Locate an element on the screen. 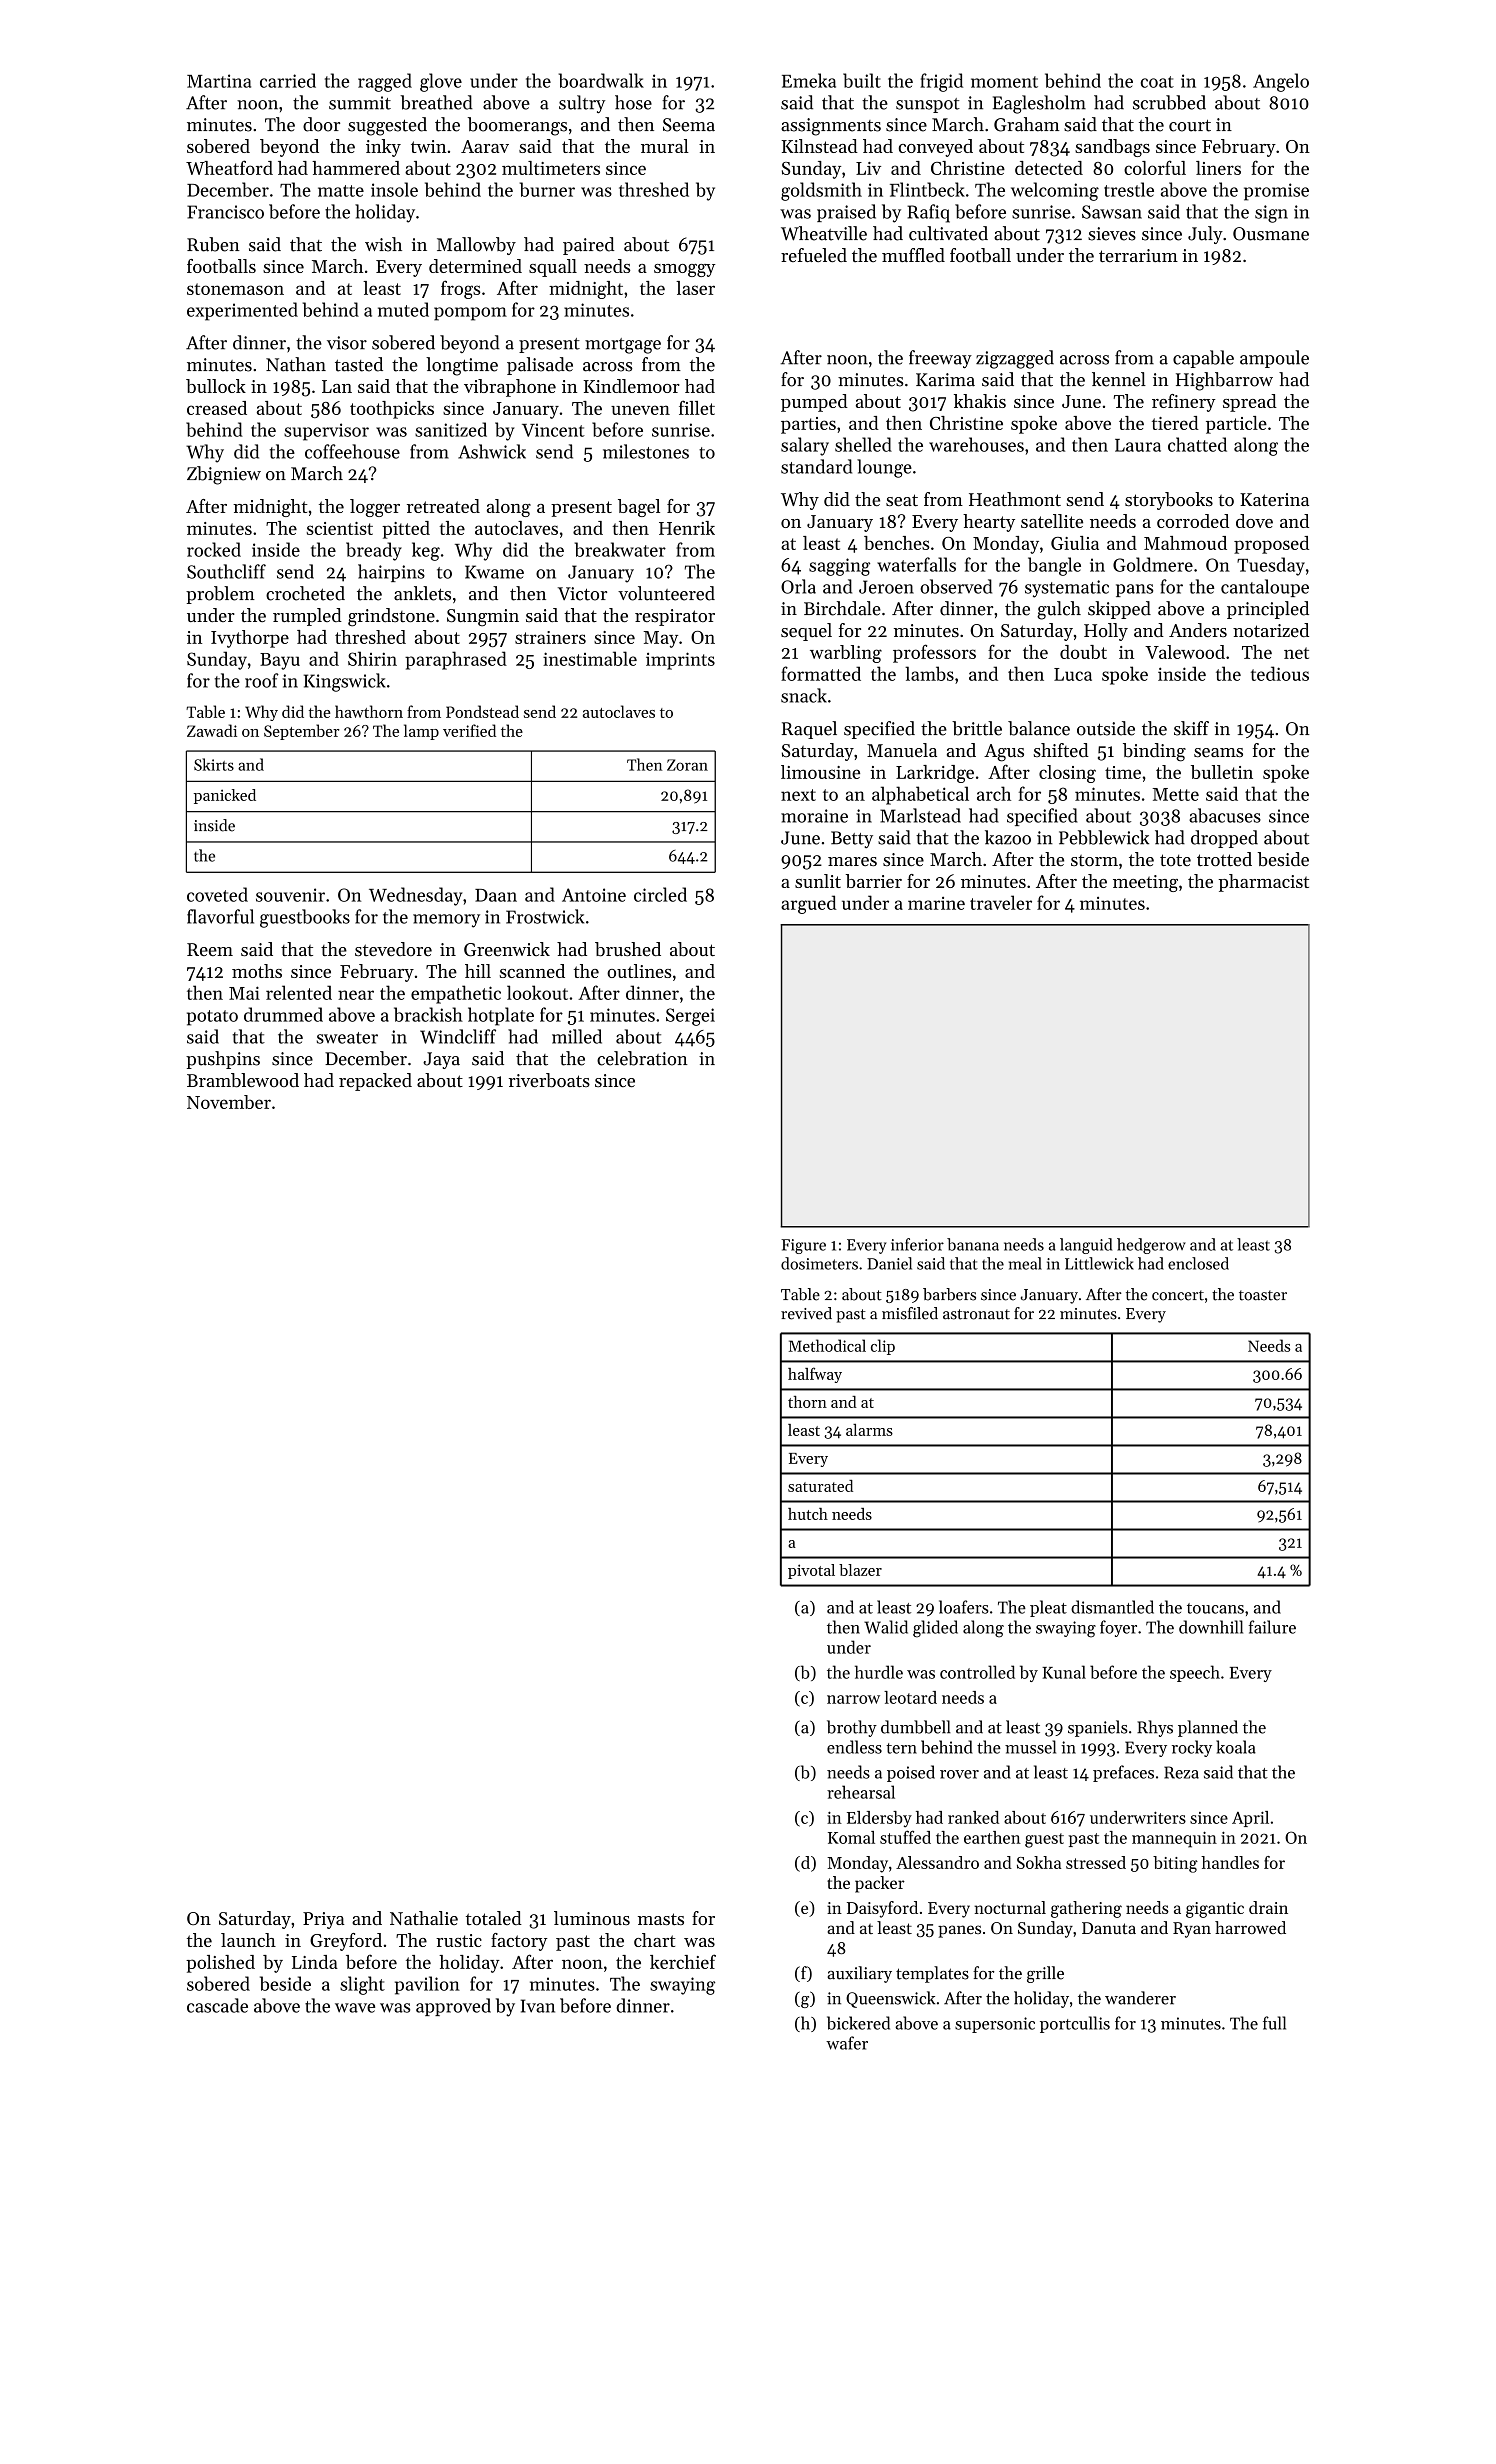  stevedore is located at coordinates (393, 949).
